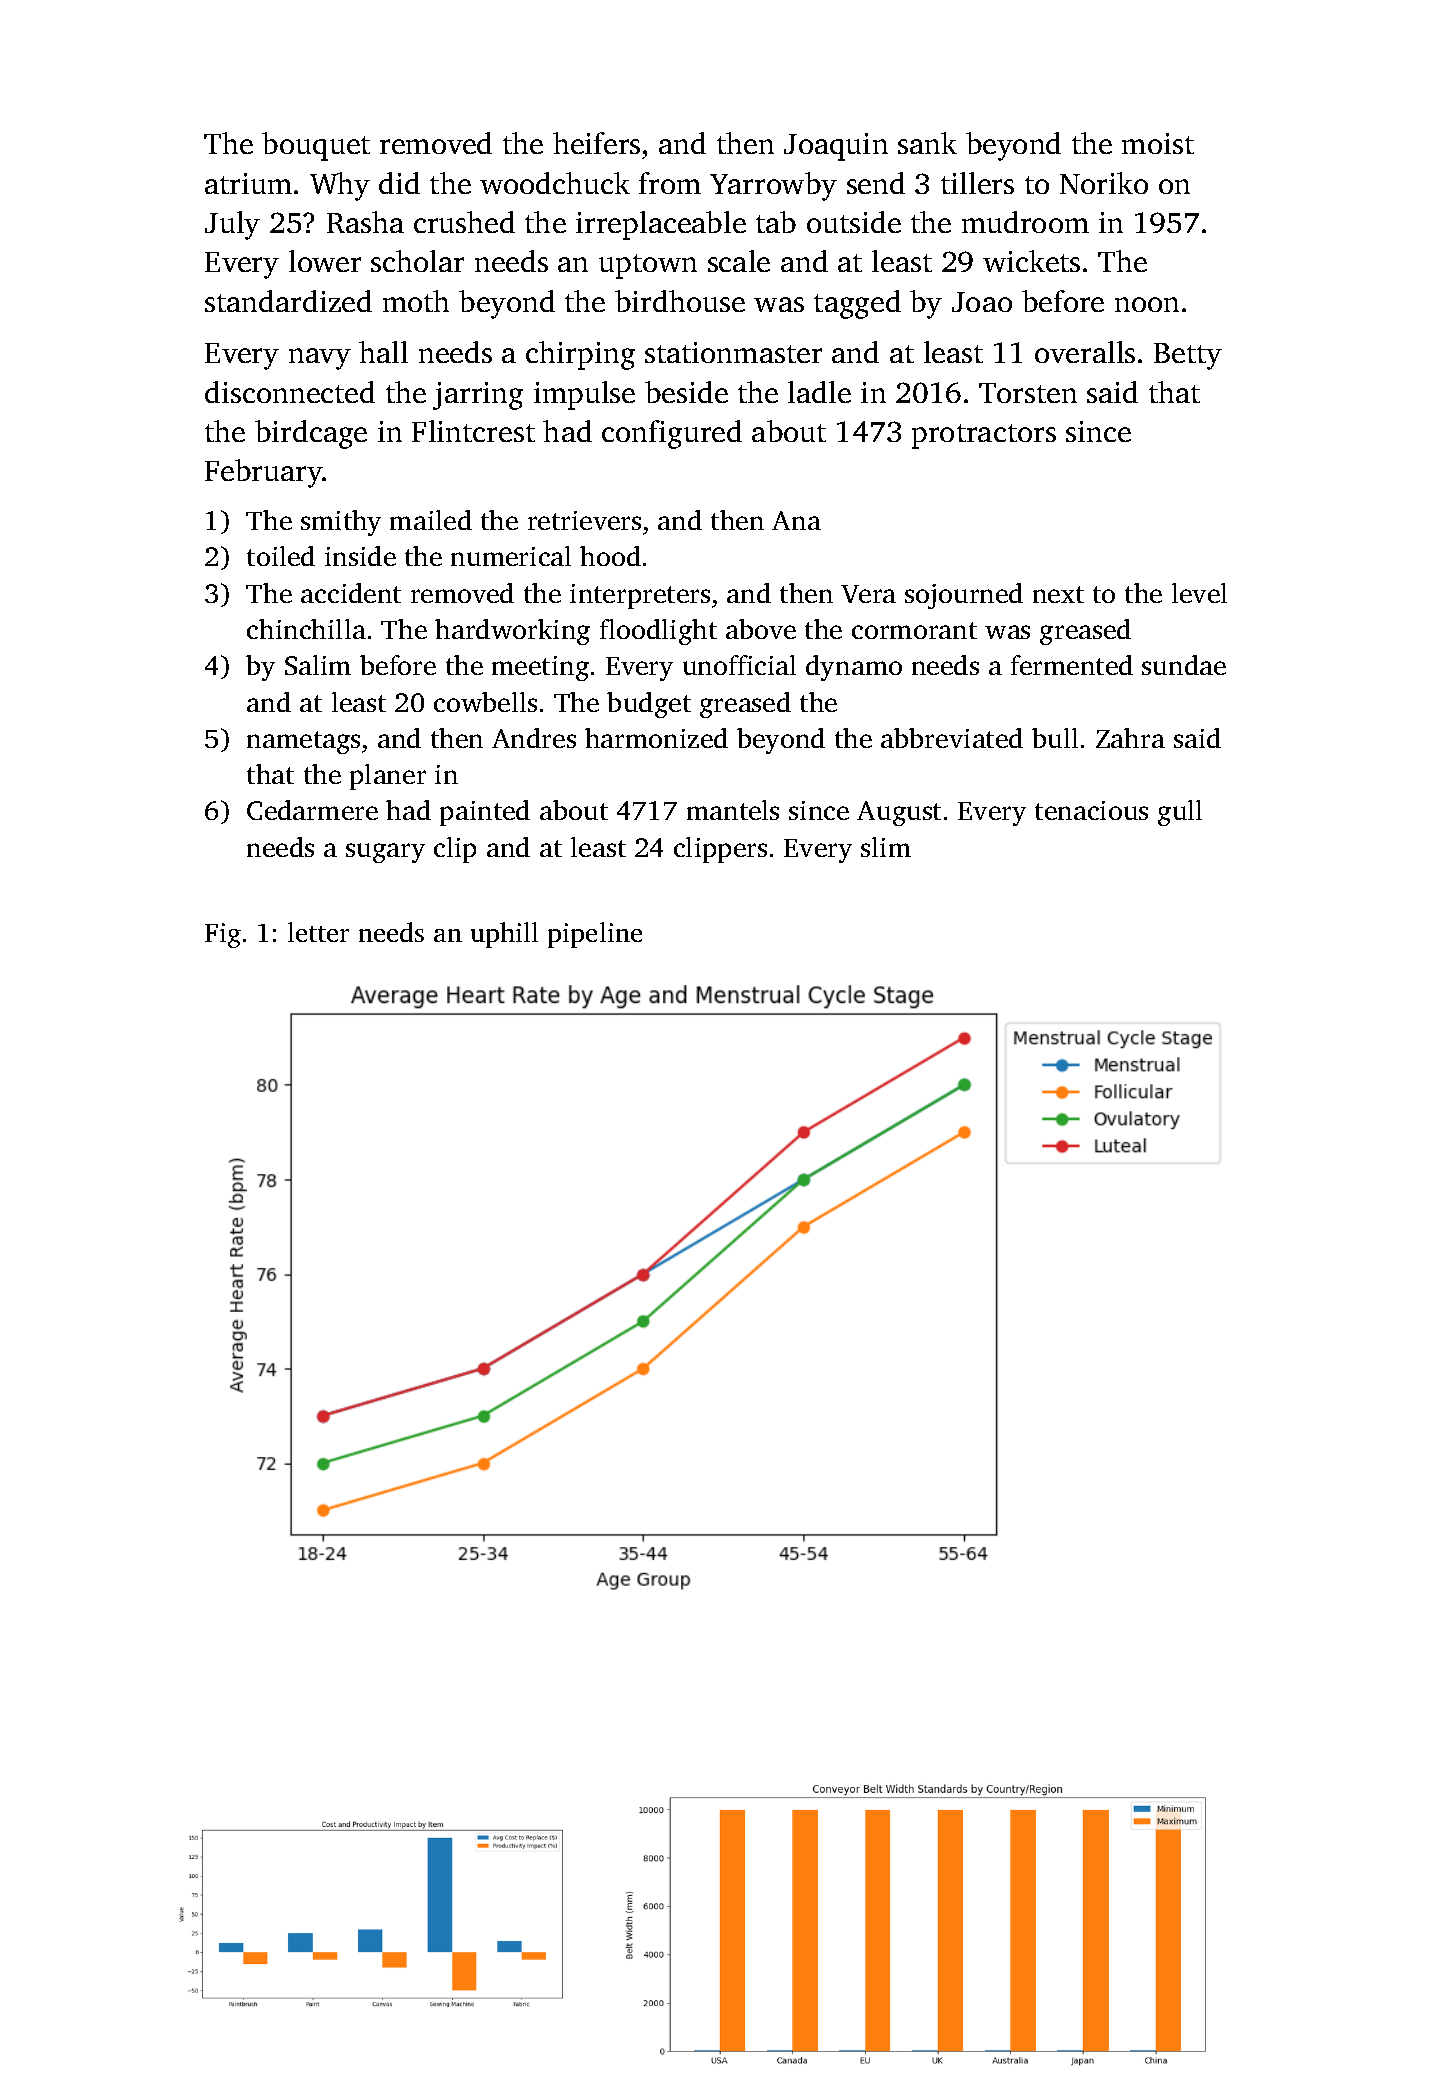  What do you see at coordinates (984, 436) in the screenshot?
I see `protractors` at bounding box center [984, 436].
